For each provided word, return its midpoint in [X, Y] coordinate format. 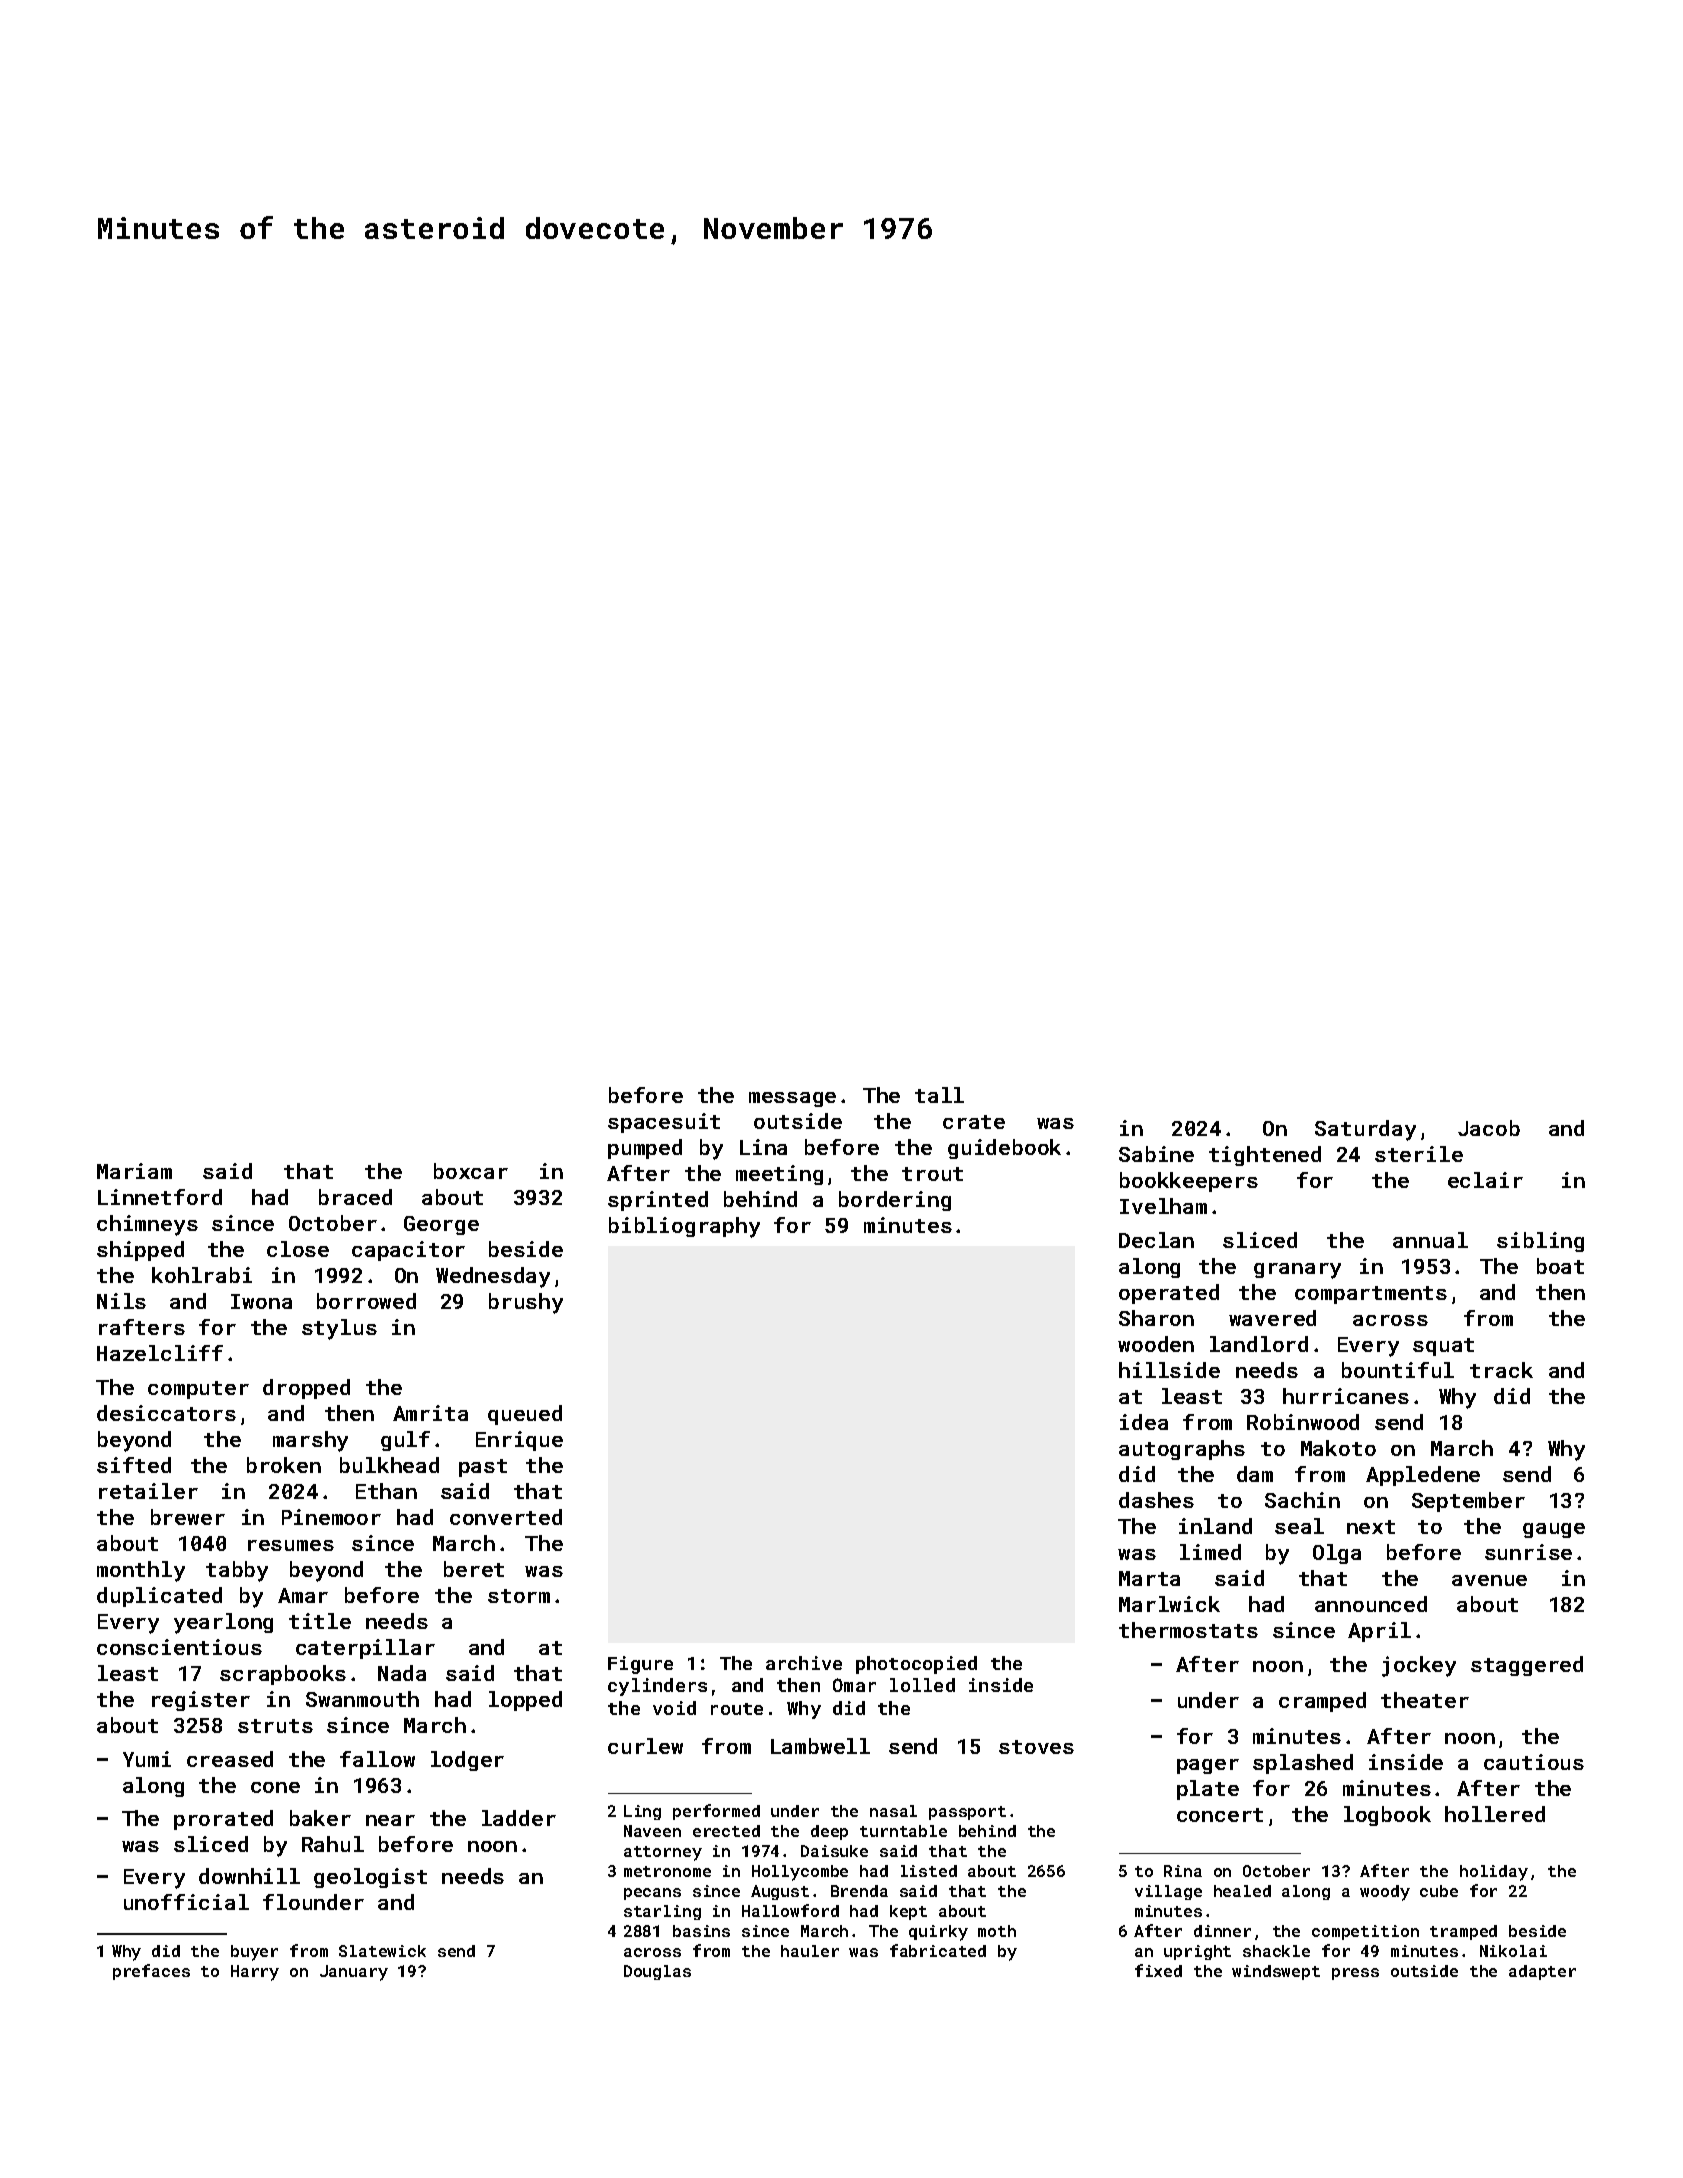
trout [932, 1174]
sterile [1419, 1154]
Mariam [134, 1171]
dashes [1156, 1500]
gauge [1554, 1530]
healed [1242, 1891]
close [298, 1249]
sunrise [1528, 1552]
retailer [148, 1491]
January [354, 1973]
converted [506, 1517]
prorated [223, 1820]
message [792, 1099]
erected [726, 1831]
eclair [1485, 1180]
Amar [303, 1595]
